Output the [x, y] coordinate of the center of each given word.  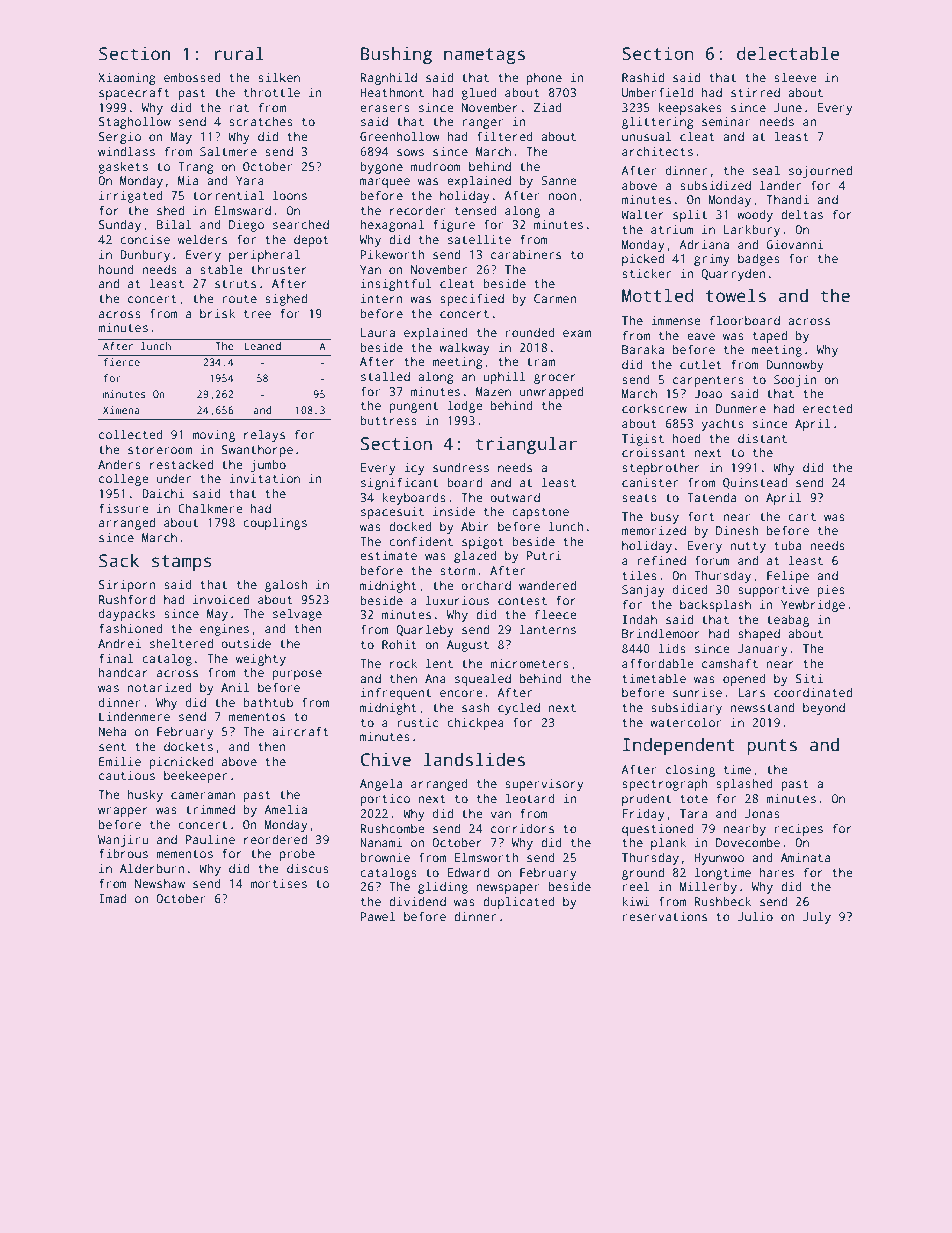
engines [224, 630]
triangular [526, 445]
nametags [484, 56]
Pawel [377, 916]
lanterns [548, 629]
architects [657, 151]
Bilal [174, 224]
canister [650, 482]
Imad [112, 898]
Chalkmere [210, 508]
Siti [809, 678]
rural [239, 53]
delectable [788, 53]
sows [410, 152]
